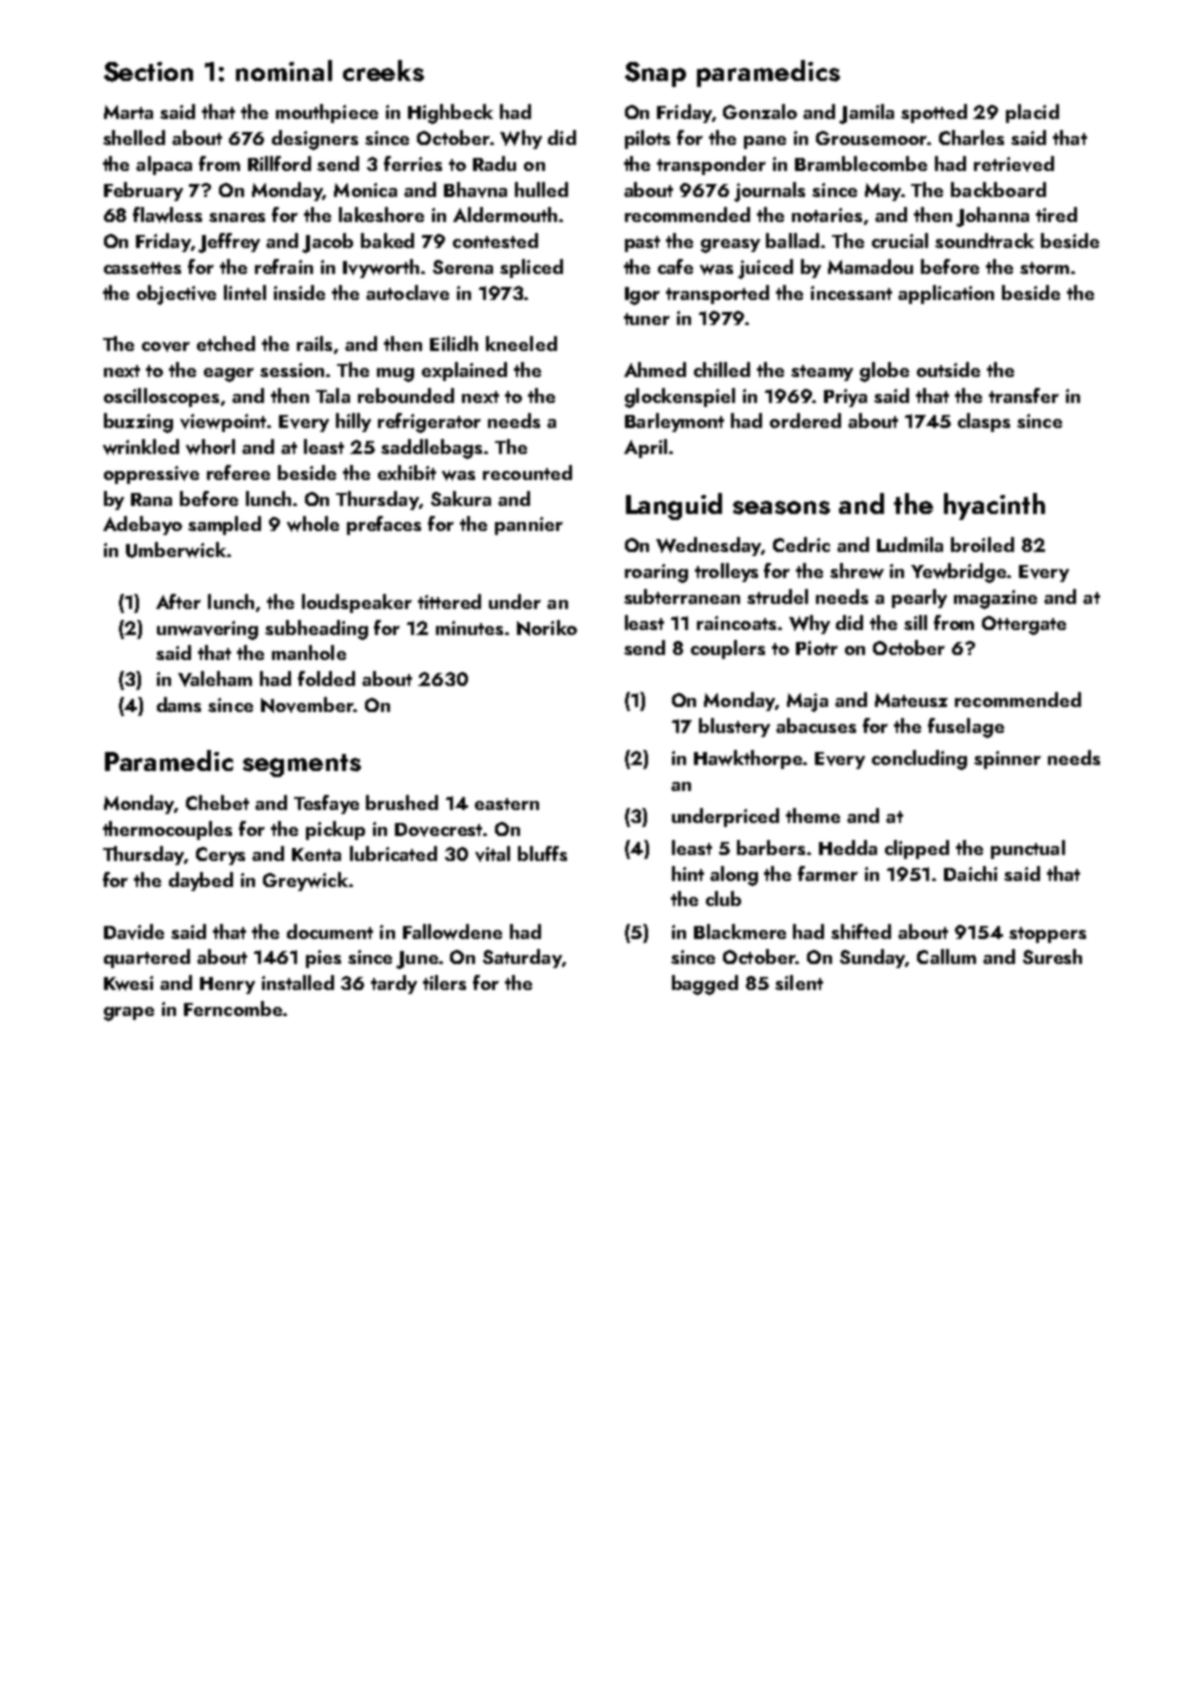 The width and height of the screenshot is (1204, 1703). Describe the element at coordinates (309, 652) in the screenshot. I see `manhole` at that location.
